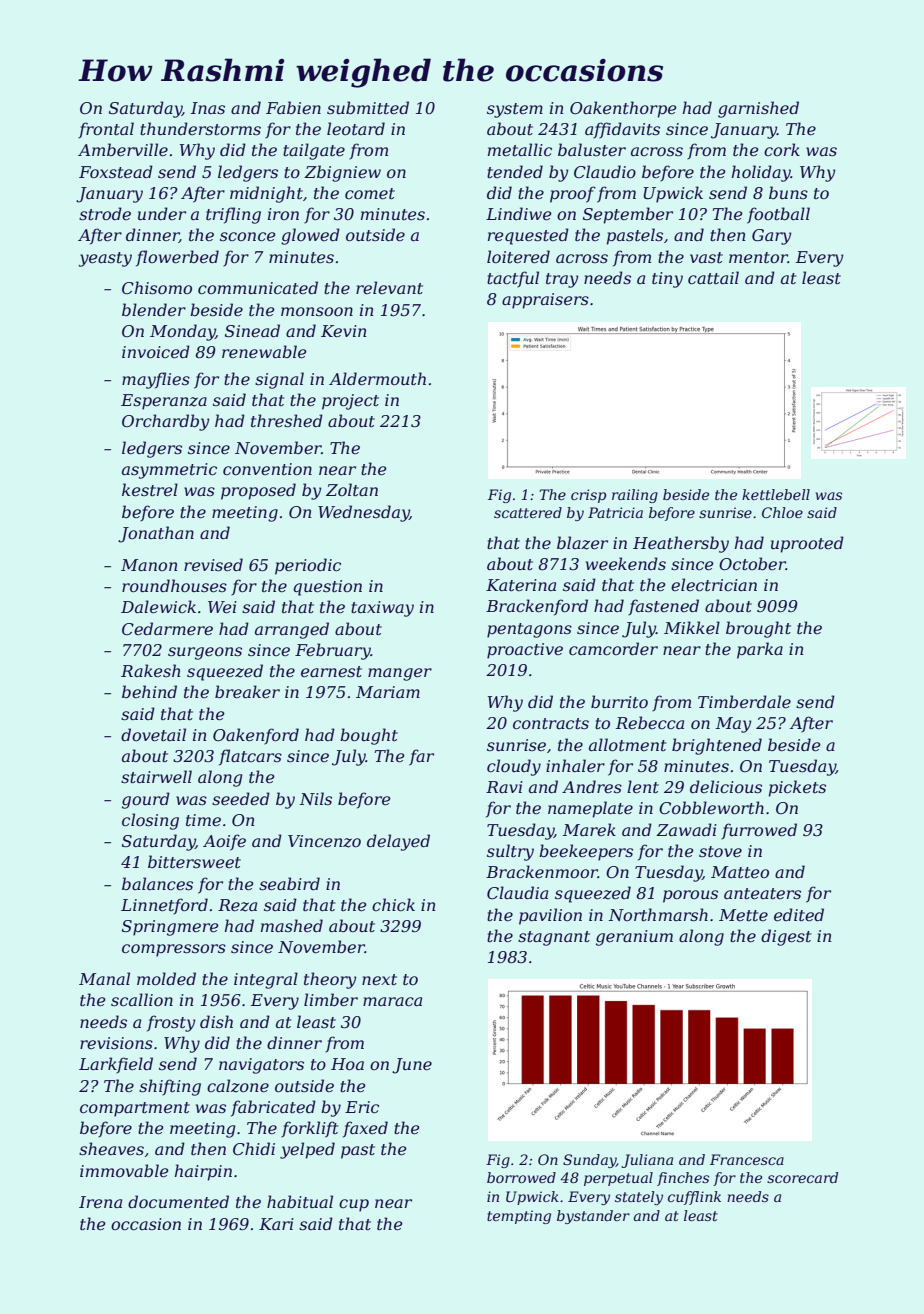 Image resolution: width=924 pixels, height=1314 pixels. Describe the element at coordinates (370, 193) in the screenshot. I see `comet` at that location.
